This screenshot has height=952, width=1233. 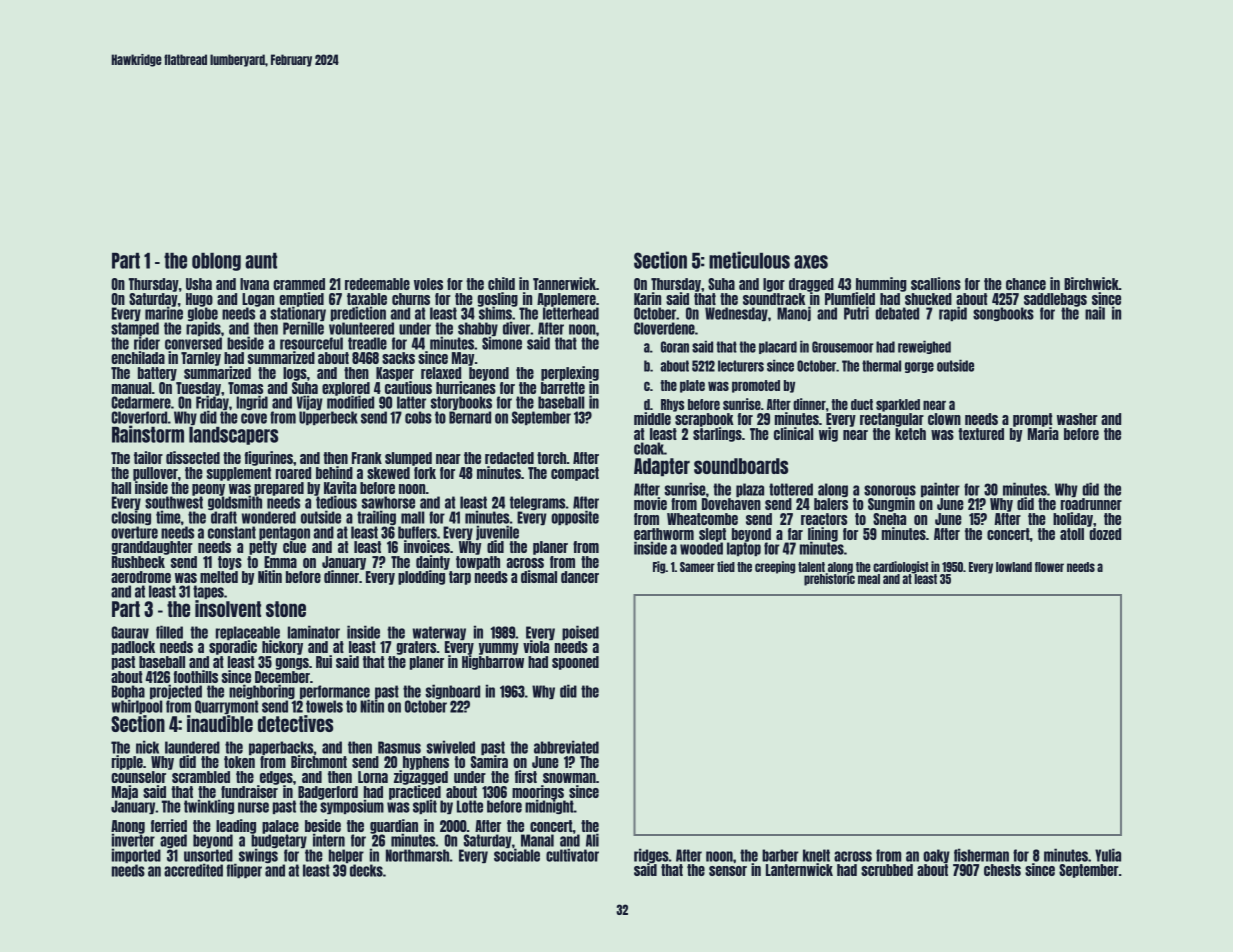 I want to click on aunt, so click(x=261, y=261).
